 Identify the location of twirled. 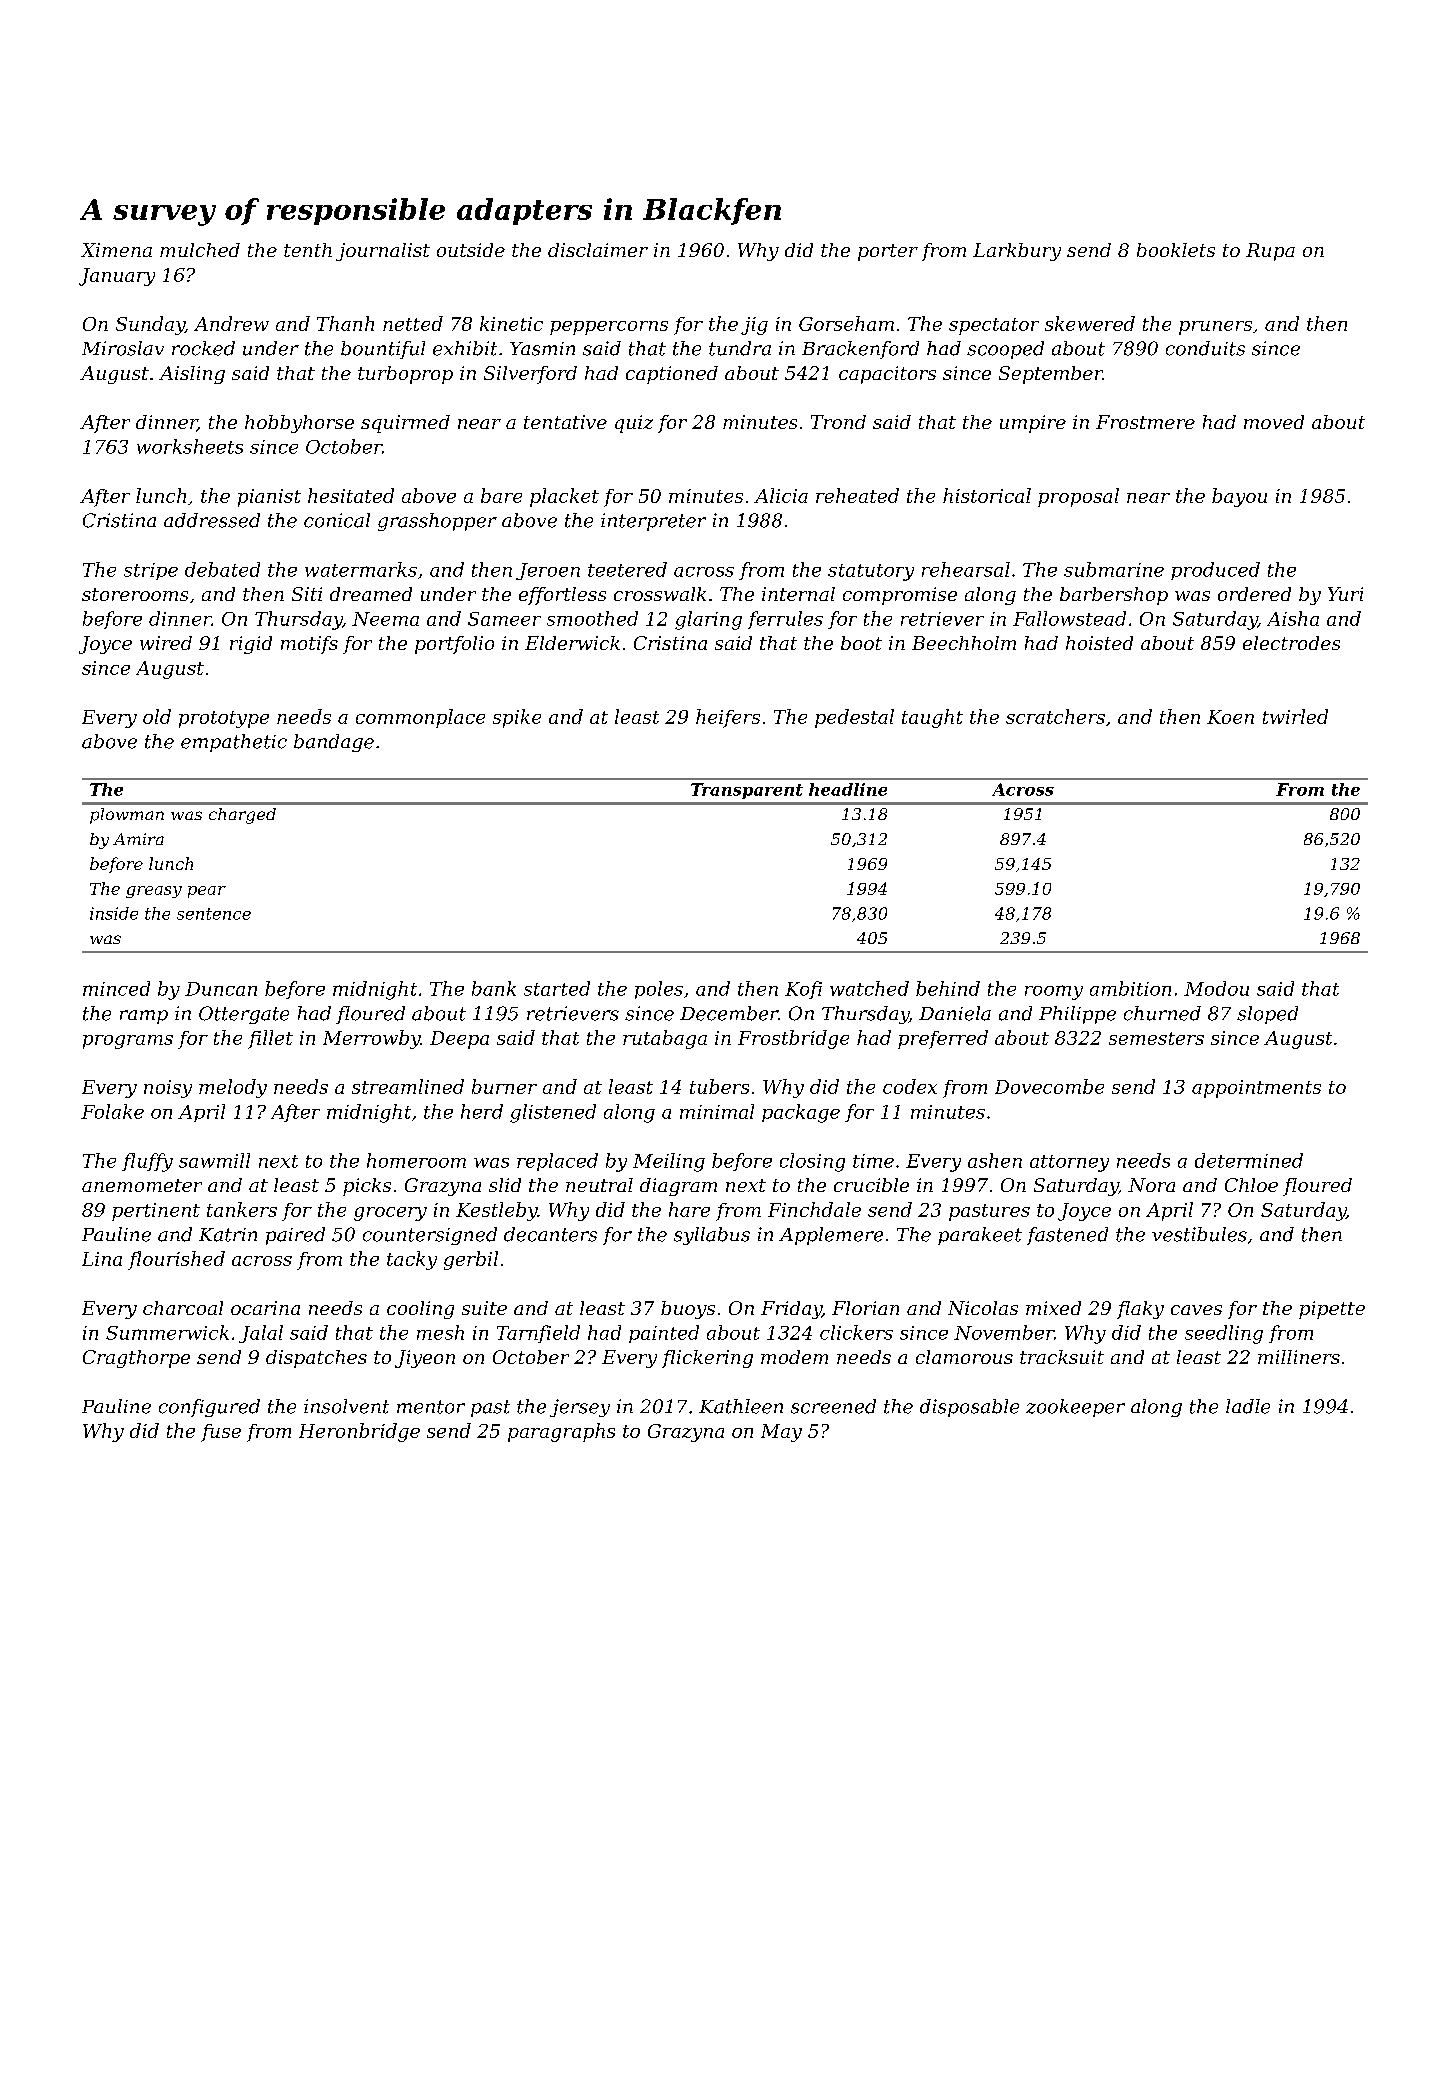
(1295, 716).
